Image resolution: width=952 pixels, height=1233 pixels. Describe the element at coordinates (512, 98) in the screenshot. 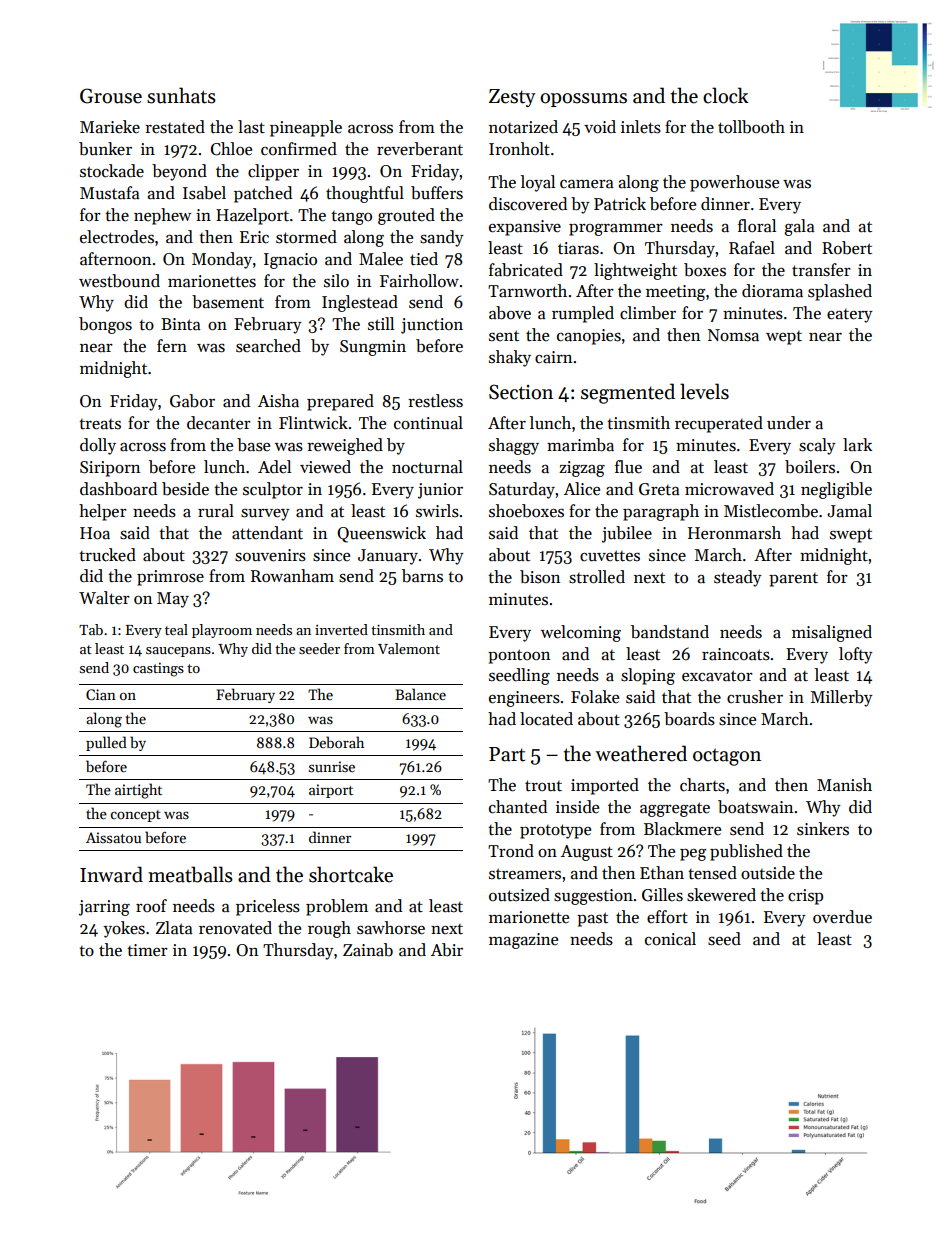

I see `Zesty` at that location.
